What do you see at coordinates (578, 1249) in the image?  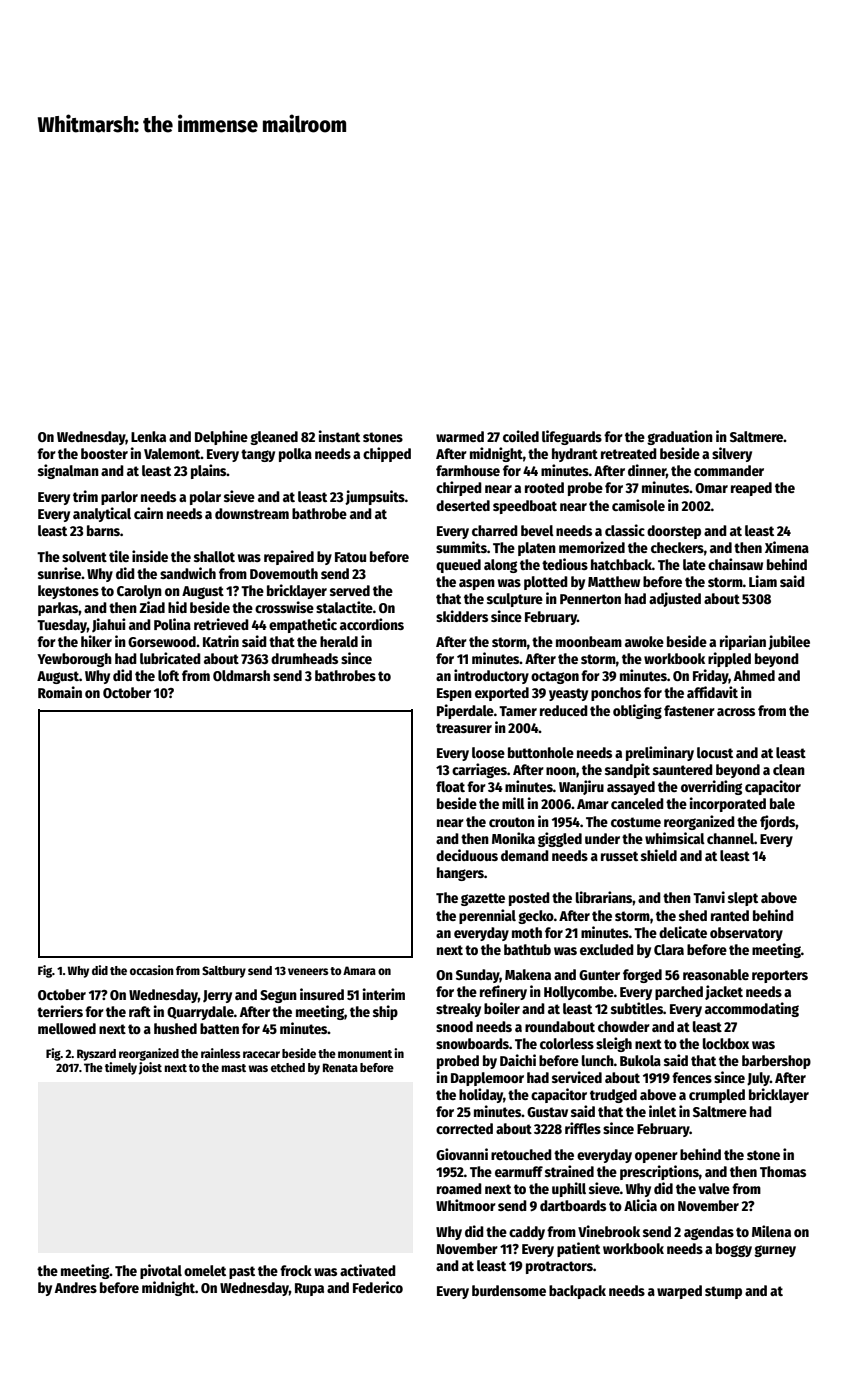 I see `patient` at bounding box center [578, 1249].
